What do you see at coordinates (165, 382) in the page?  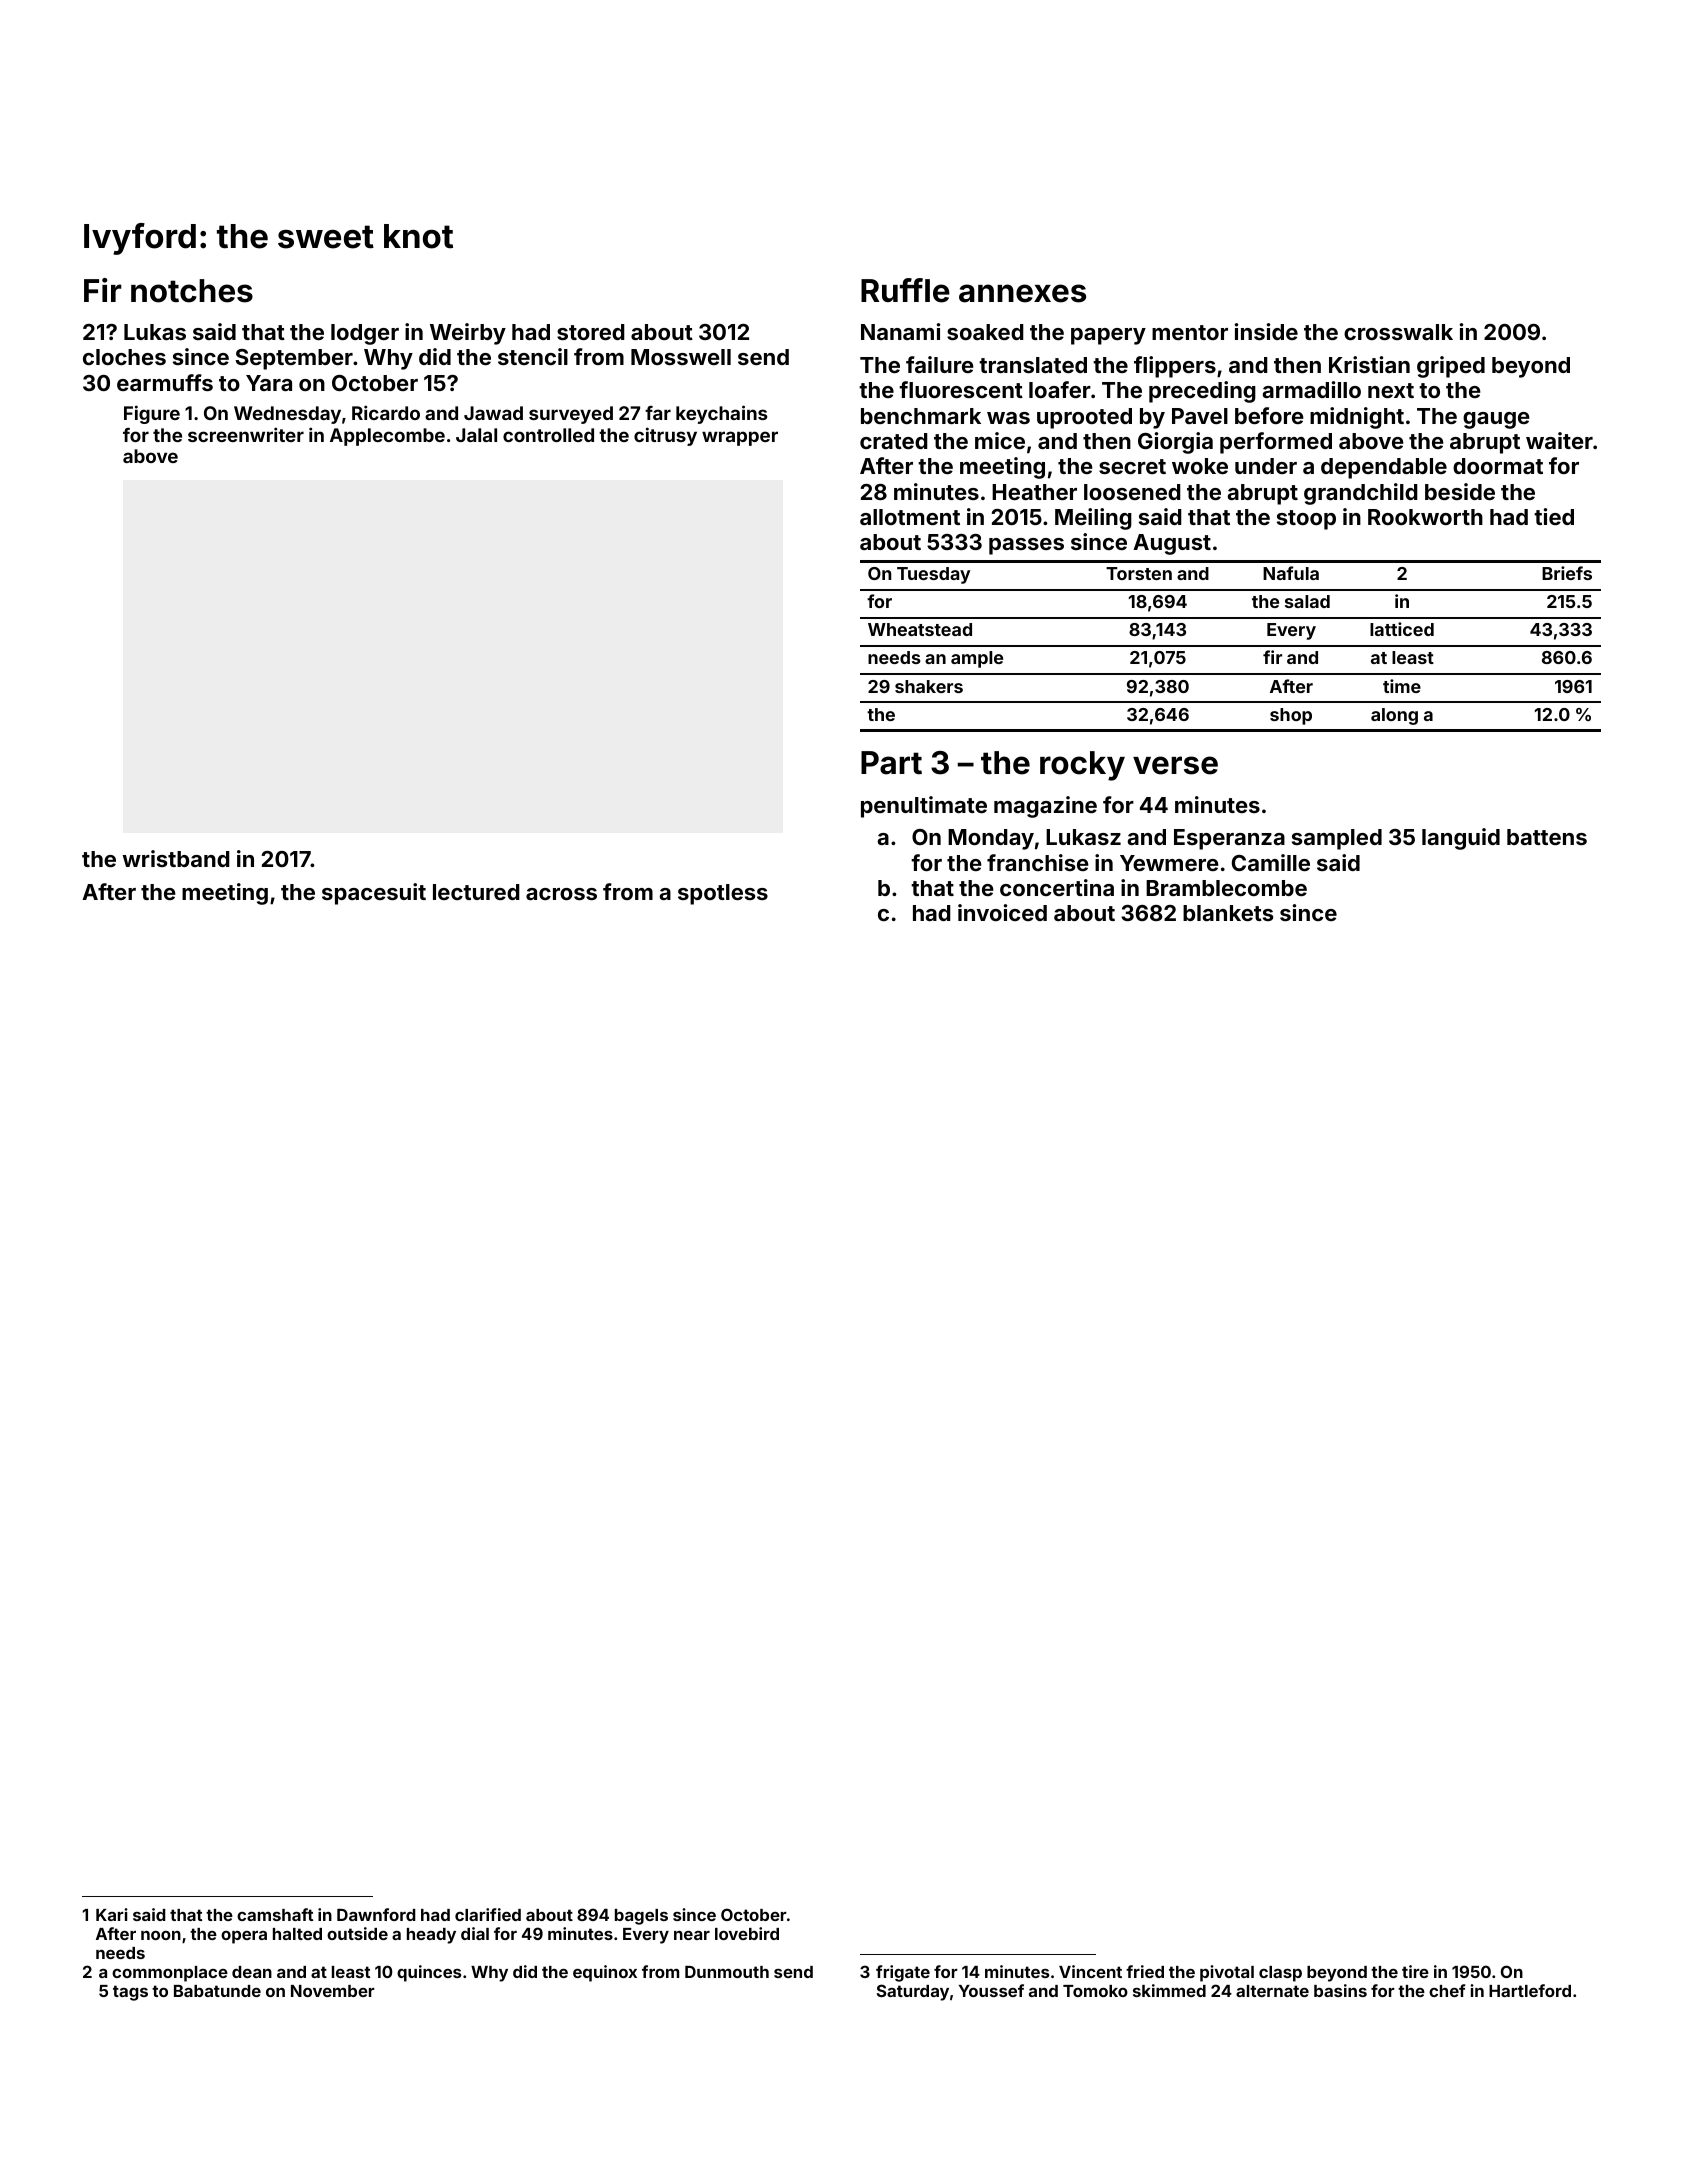 I see `earmuffs` at bounding box center [165, 382].
